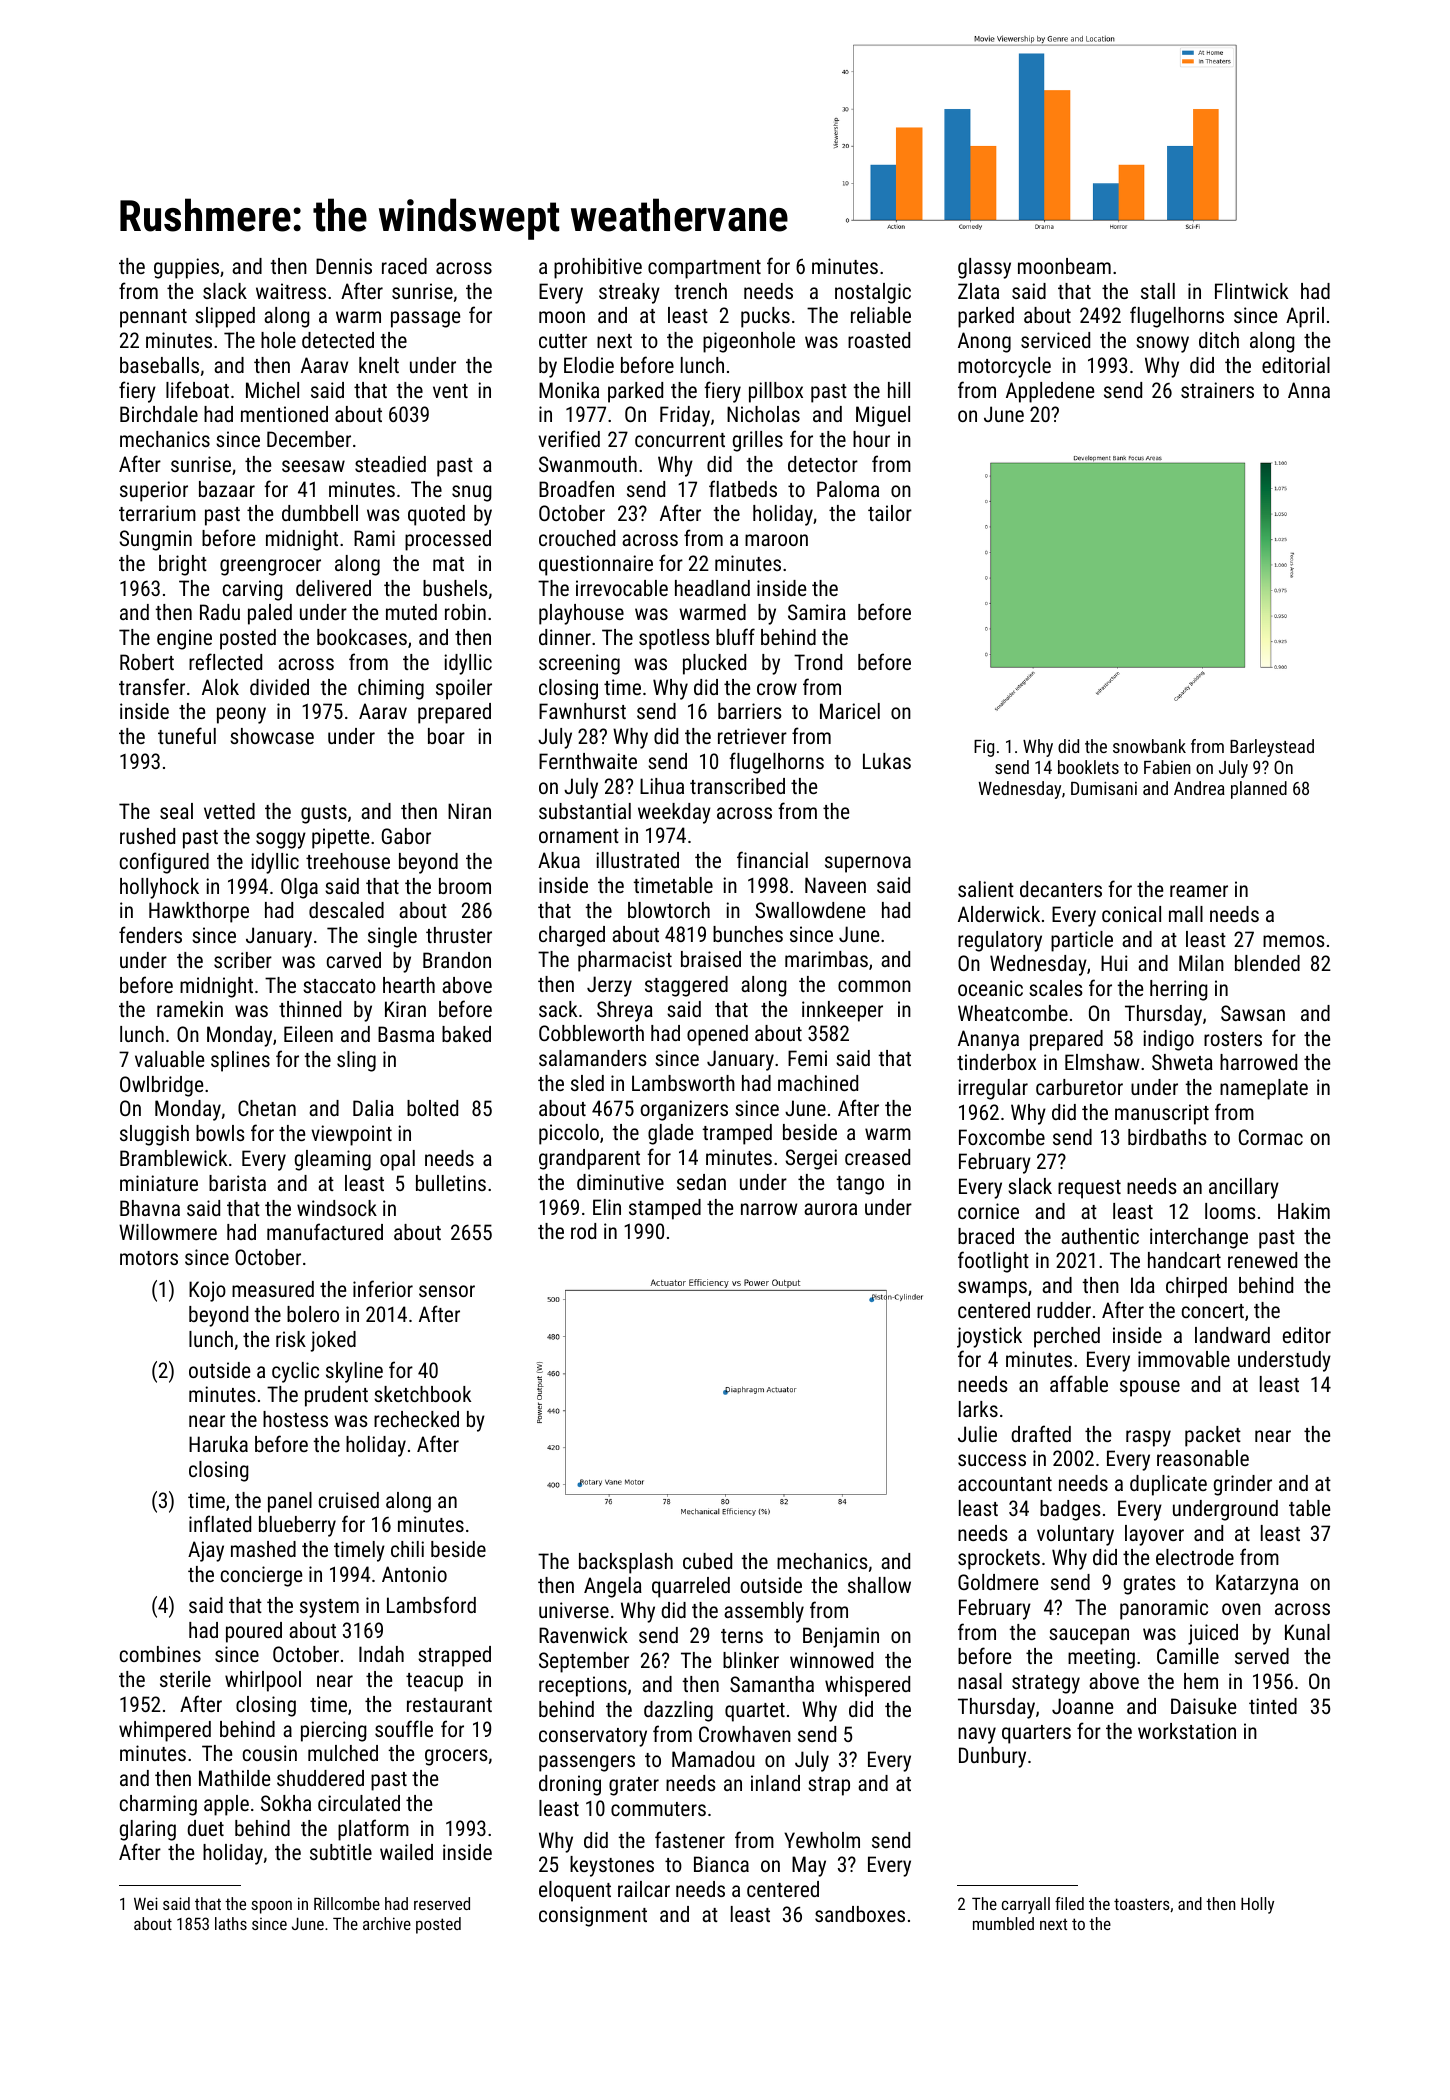  I want to click on sack, so click(558, 1009).
